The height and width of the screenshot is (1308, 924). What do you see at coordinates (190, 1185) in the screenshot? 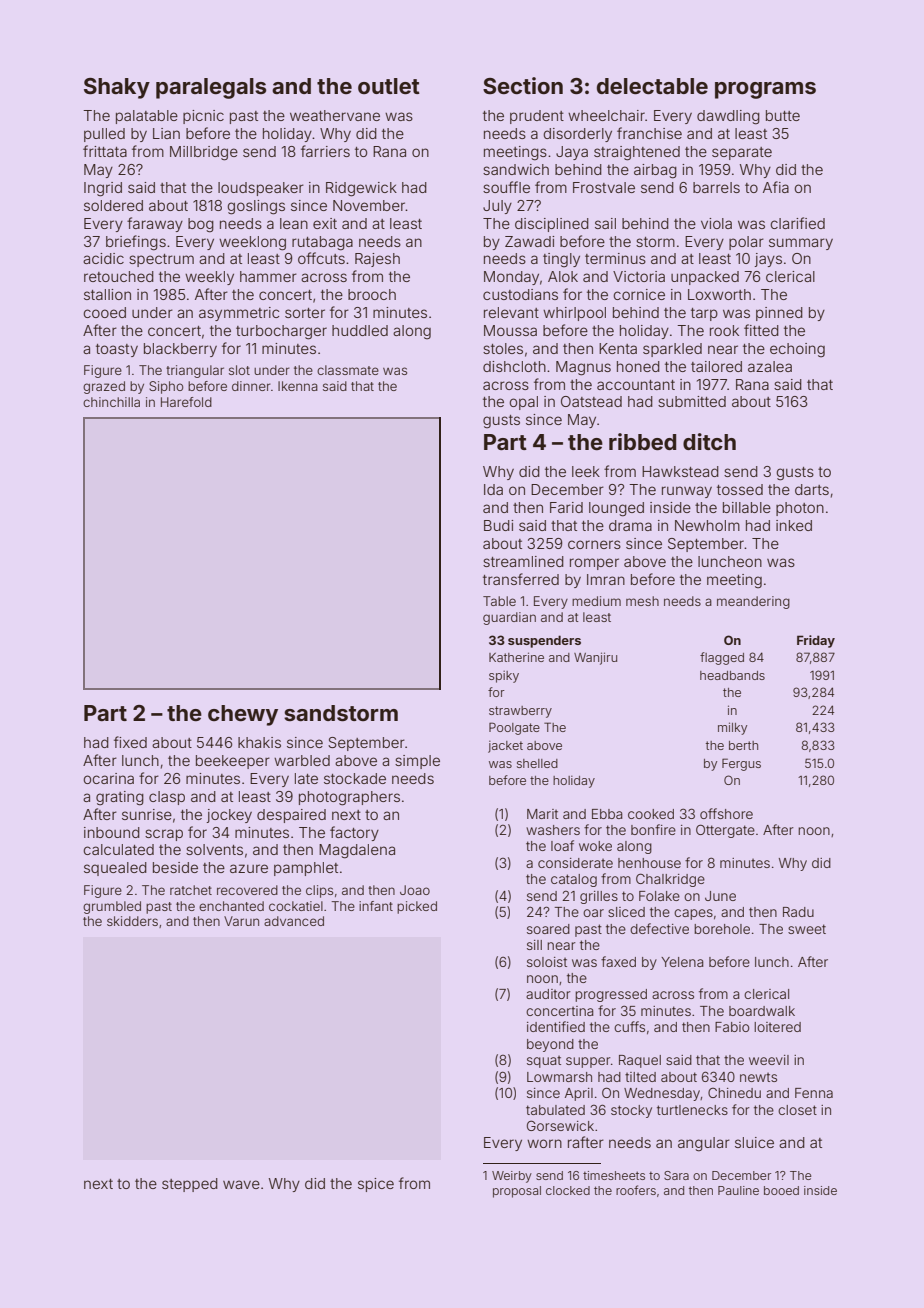
I see `stepped` at bounding box center [190, 1185].
